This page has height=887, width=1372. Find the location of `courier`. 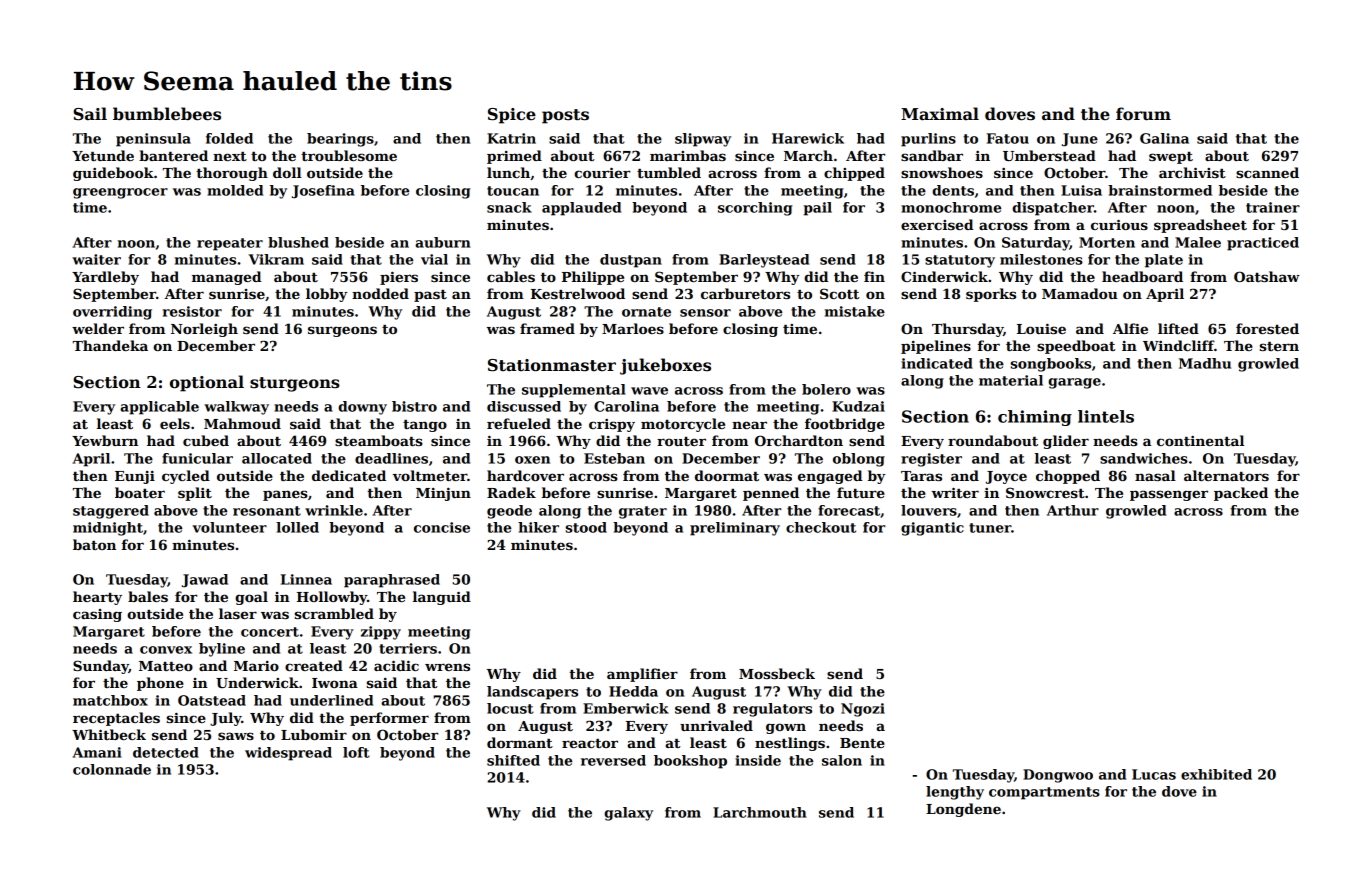

courier is located at coordinates (602, 172).
